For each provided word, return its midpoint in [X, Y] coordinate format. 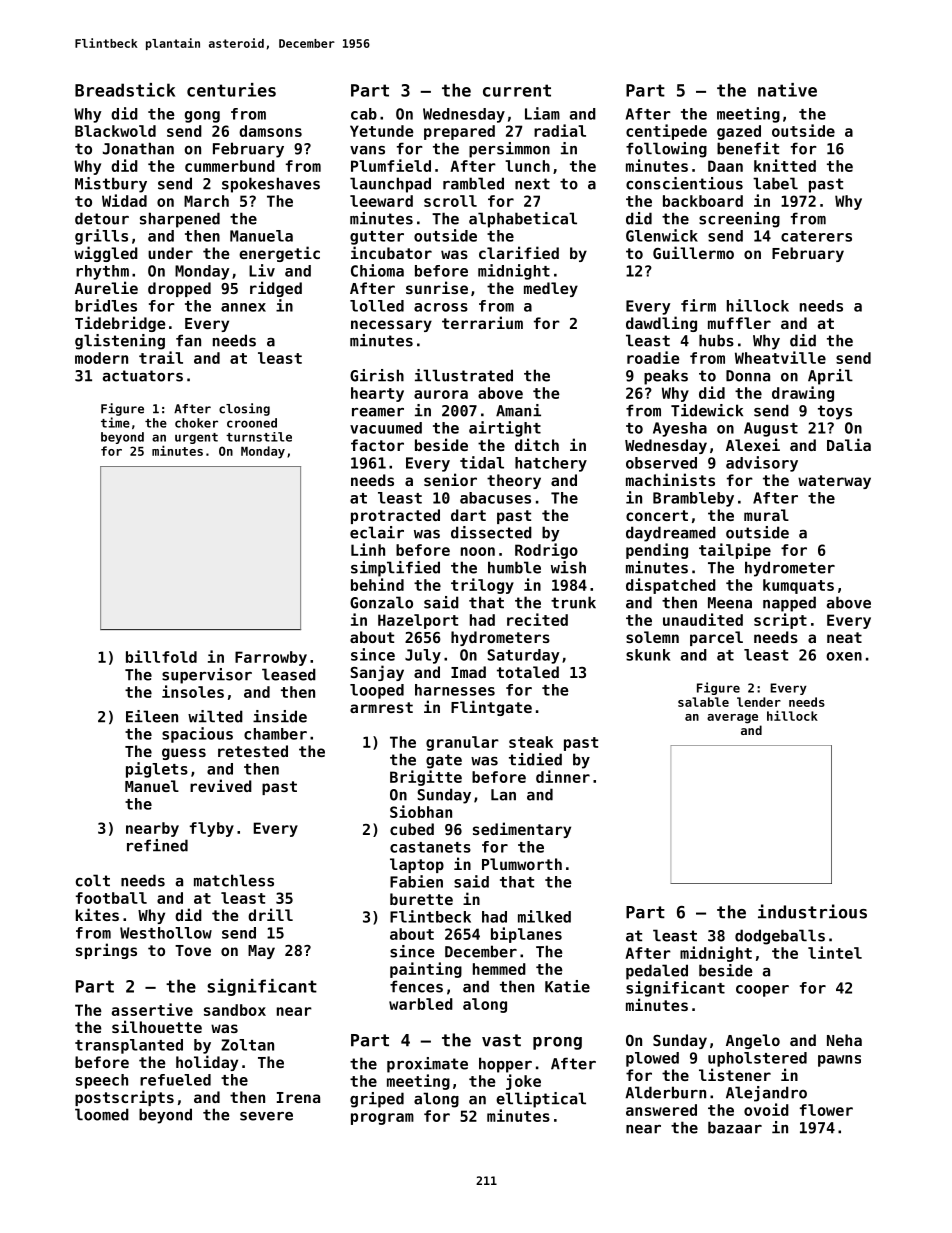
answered [661, 1110]
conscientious [684, 183]
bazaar [735, 1127]
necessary [391, 326]
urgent [196, 438]
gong [202, 117]
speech [102, 1081]
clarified [519, 252]
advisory [762, 464]
